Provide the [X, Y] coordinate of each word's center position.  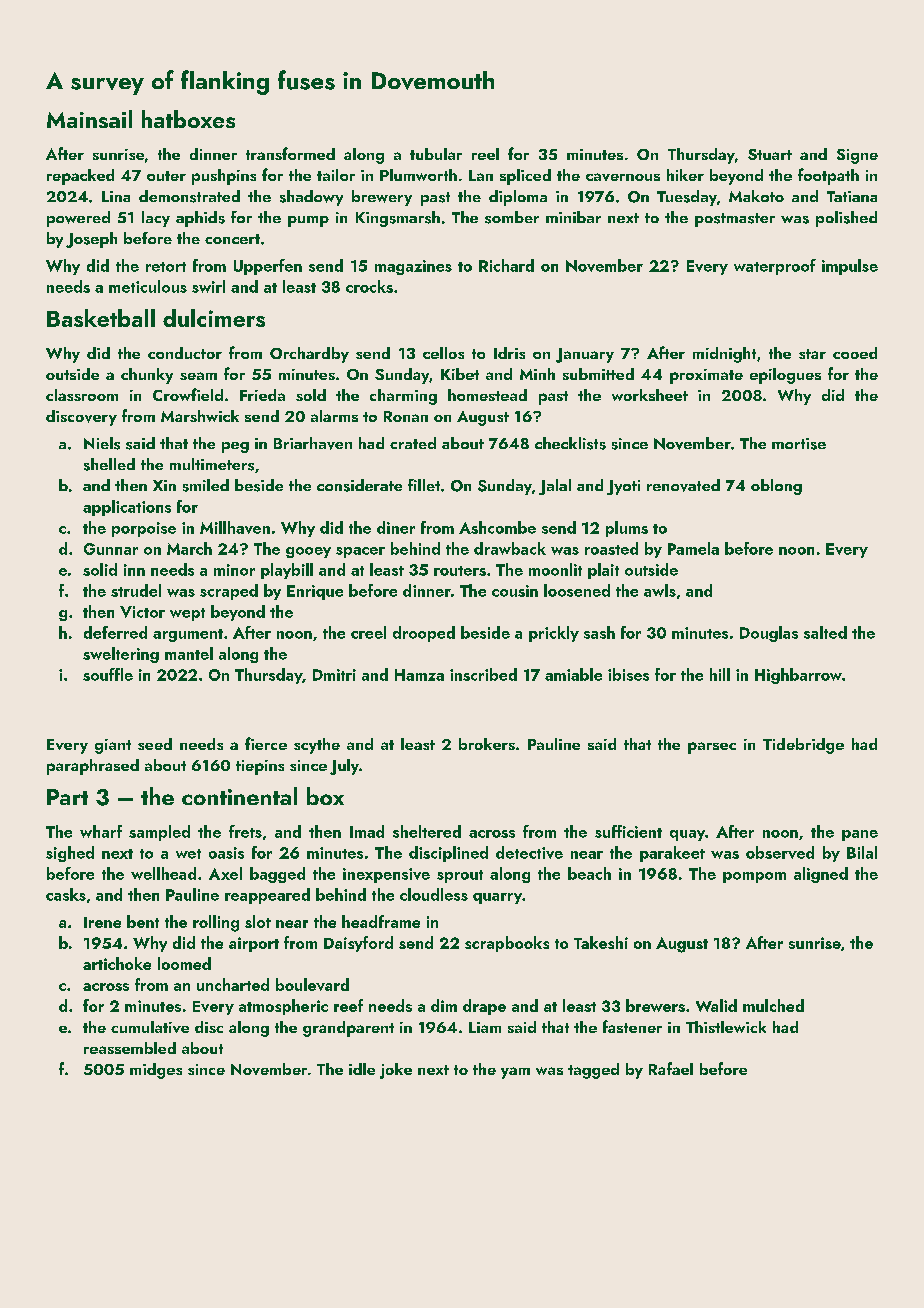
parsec [712, 748]
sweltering [121, 655]
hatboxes [188, 119]
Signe [857, 156]
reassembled [130, 1048]
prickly [554, 634]
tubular [436, 154]
